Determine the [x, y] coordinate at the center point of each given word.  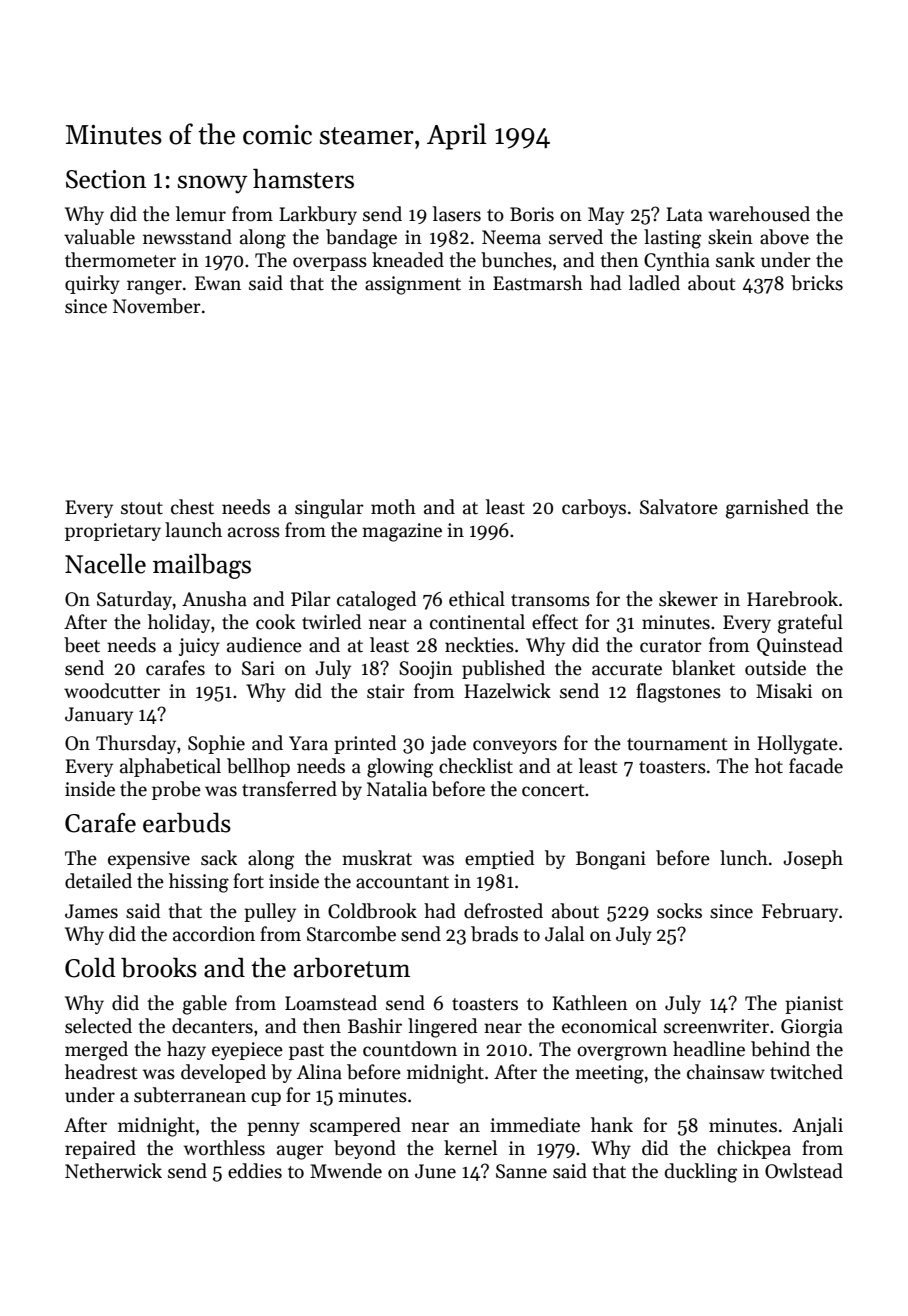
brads [494, 934]
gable [205, 1005]
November [157, 306]
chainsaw [726, 1072]
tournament [677, 744]
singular [329, 509]
